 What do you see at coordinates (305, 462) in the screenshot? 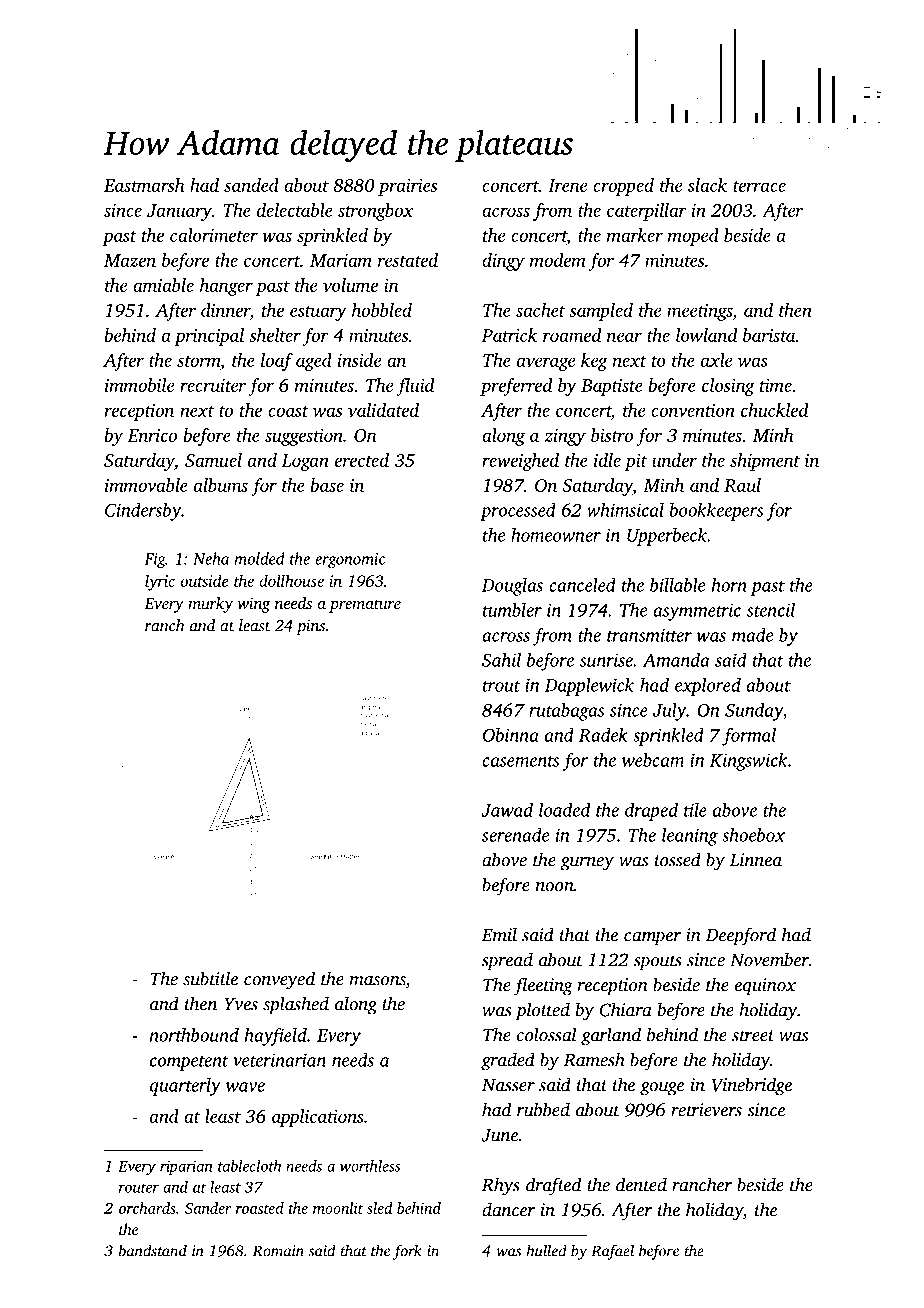
I see `Logan` at bounding box center [305, 462].
